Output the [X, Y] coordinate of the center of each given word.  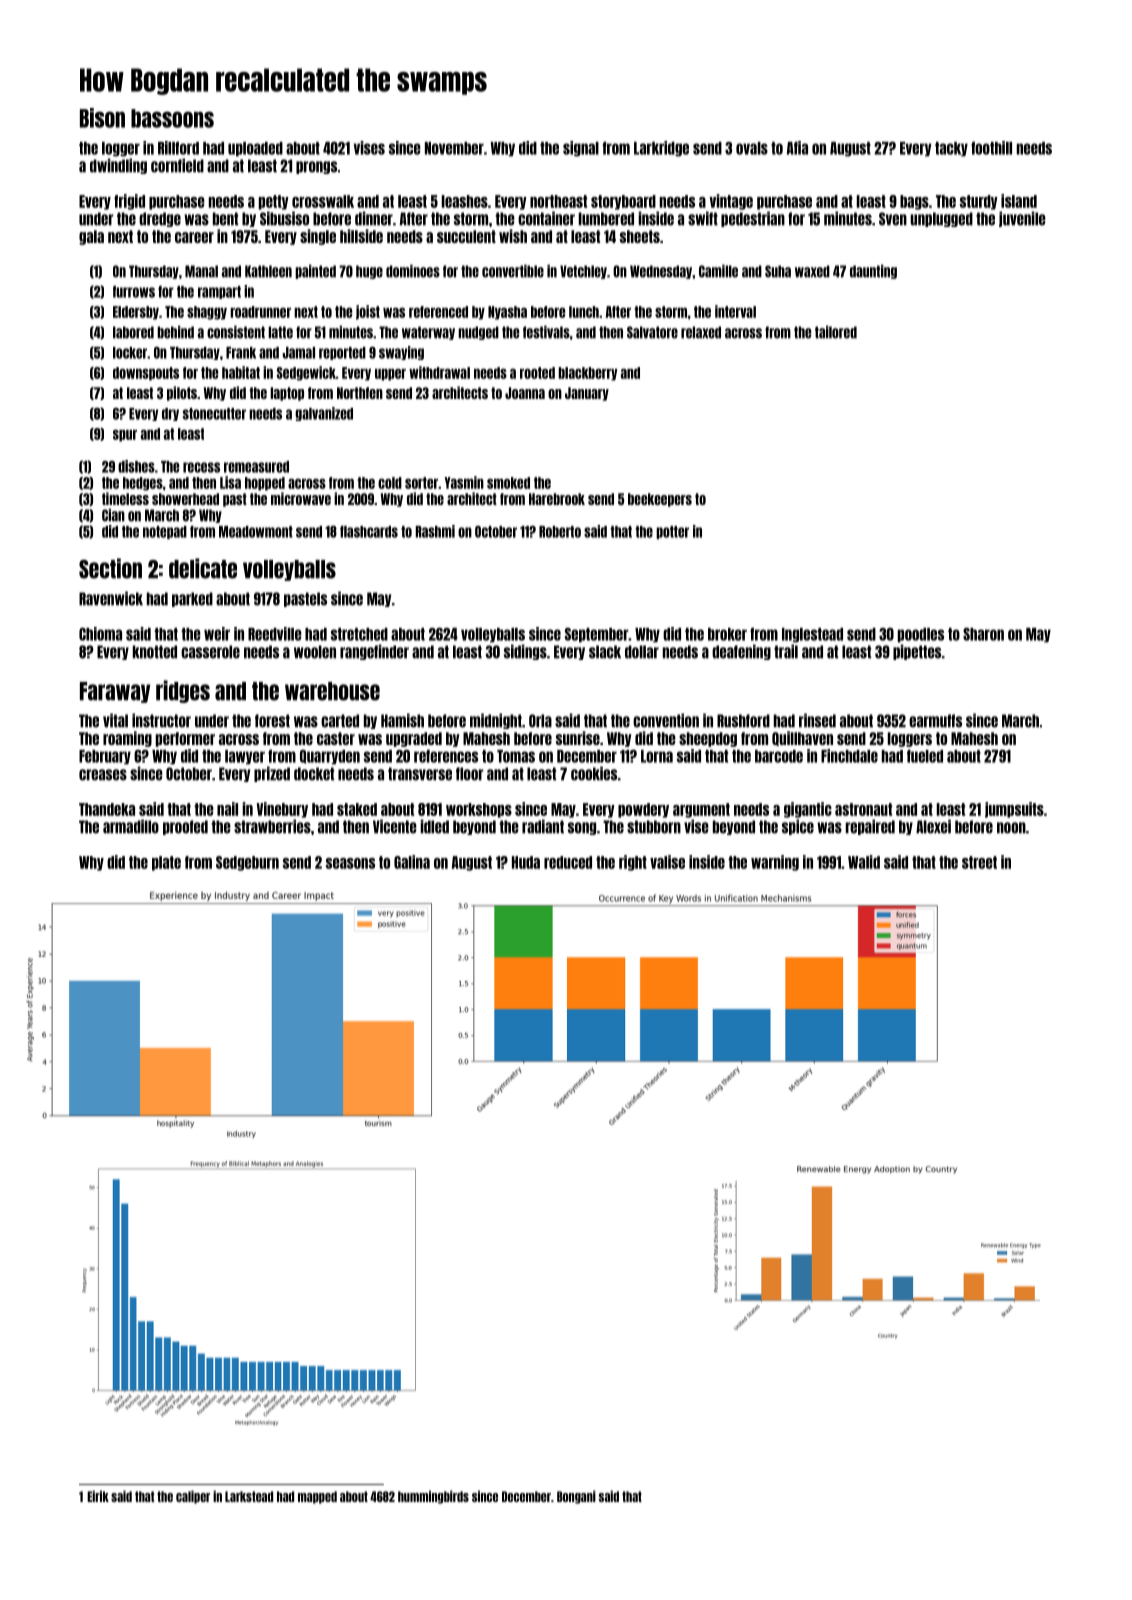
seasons [350, 863]
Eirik [98, 1496]
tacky [951, 149]
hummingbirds [433, 1497]
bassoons [172, 118]
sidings [525, 652]
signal [581, 149]
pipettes [917, 652]
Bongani [576, 1497]
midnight [496, 721]
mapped [317, 1497]
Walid [864, 862]
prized [272, 774]
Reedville [275, 634]
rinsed [817, 720]
